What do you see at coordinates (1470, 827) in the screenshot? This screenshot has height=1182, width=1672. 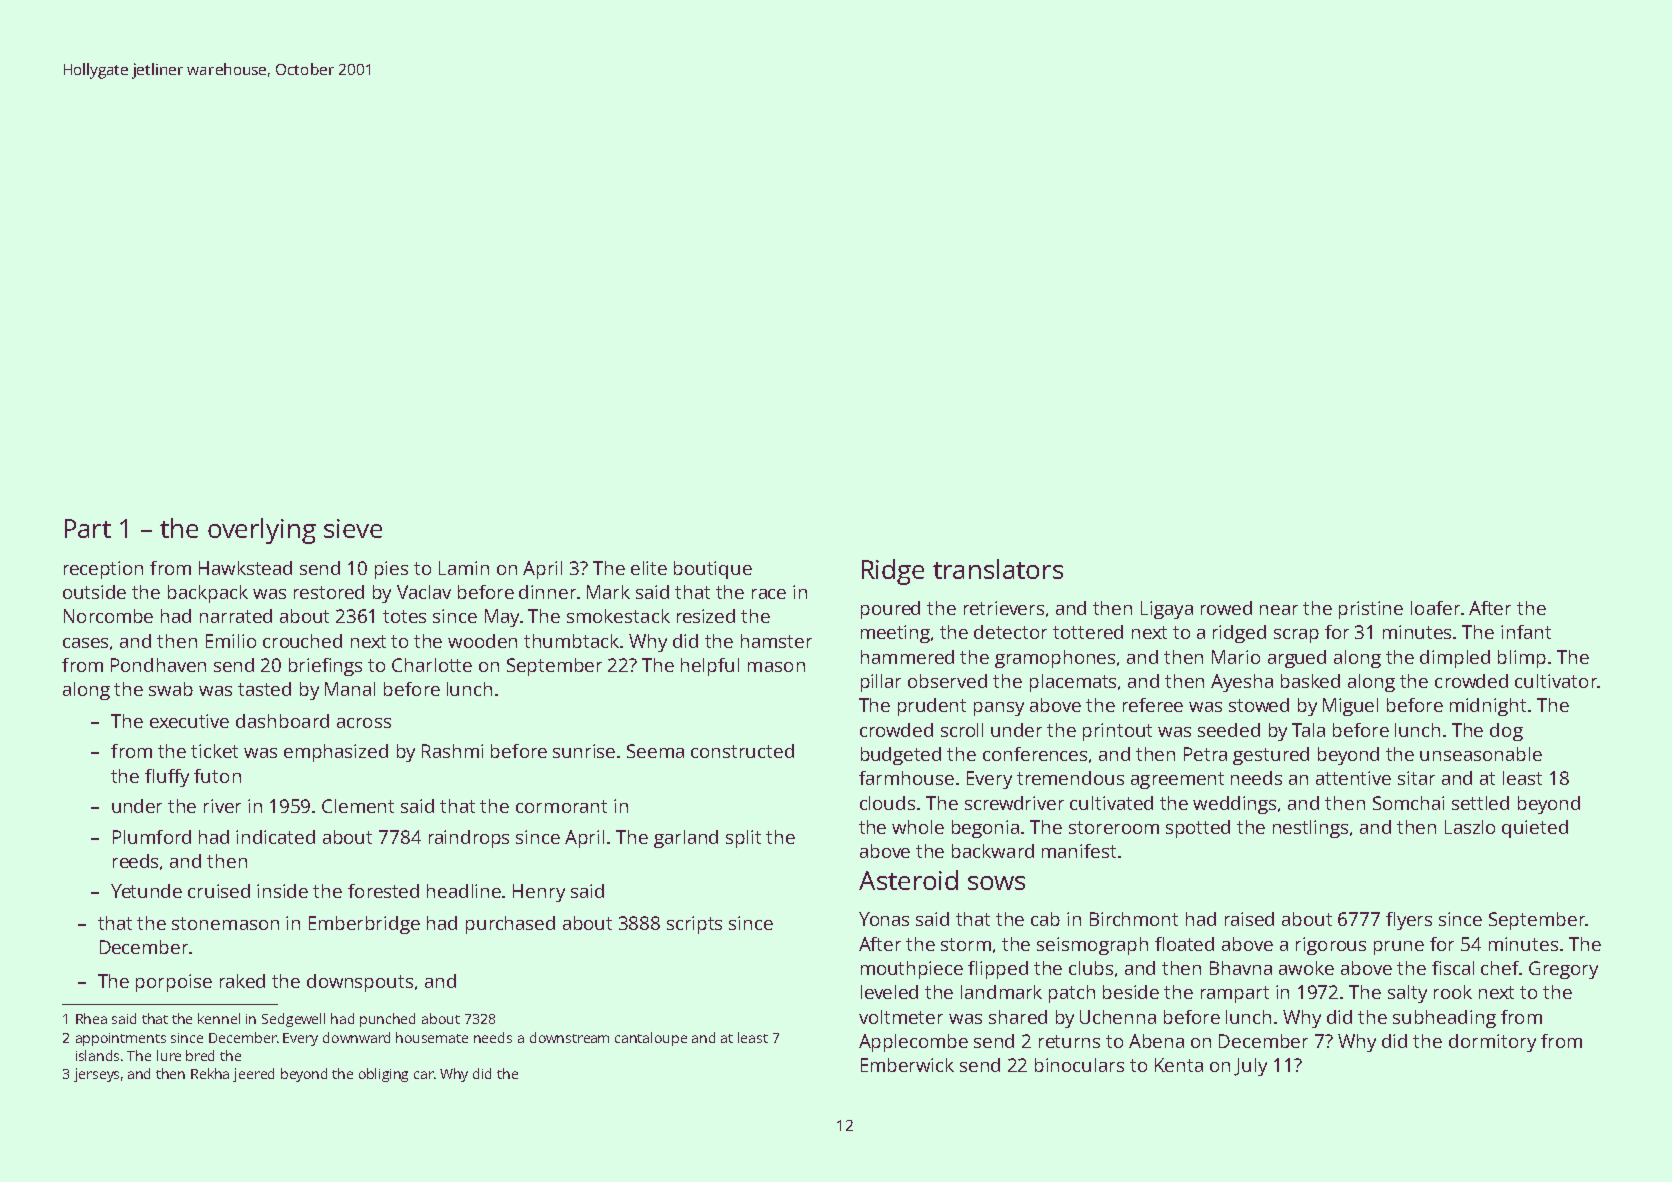 I see `Laszlo` at bounding box center [1470, 827].
